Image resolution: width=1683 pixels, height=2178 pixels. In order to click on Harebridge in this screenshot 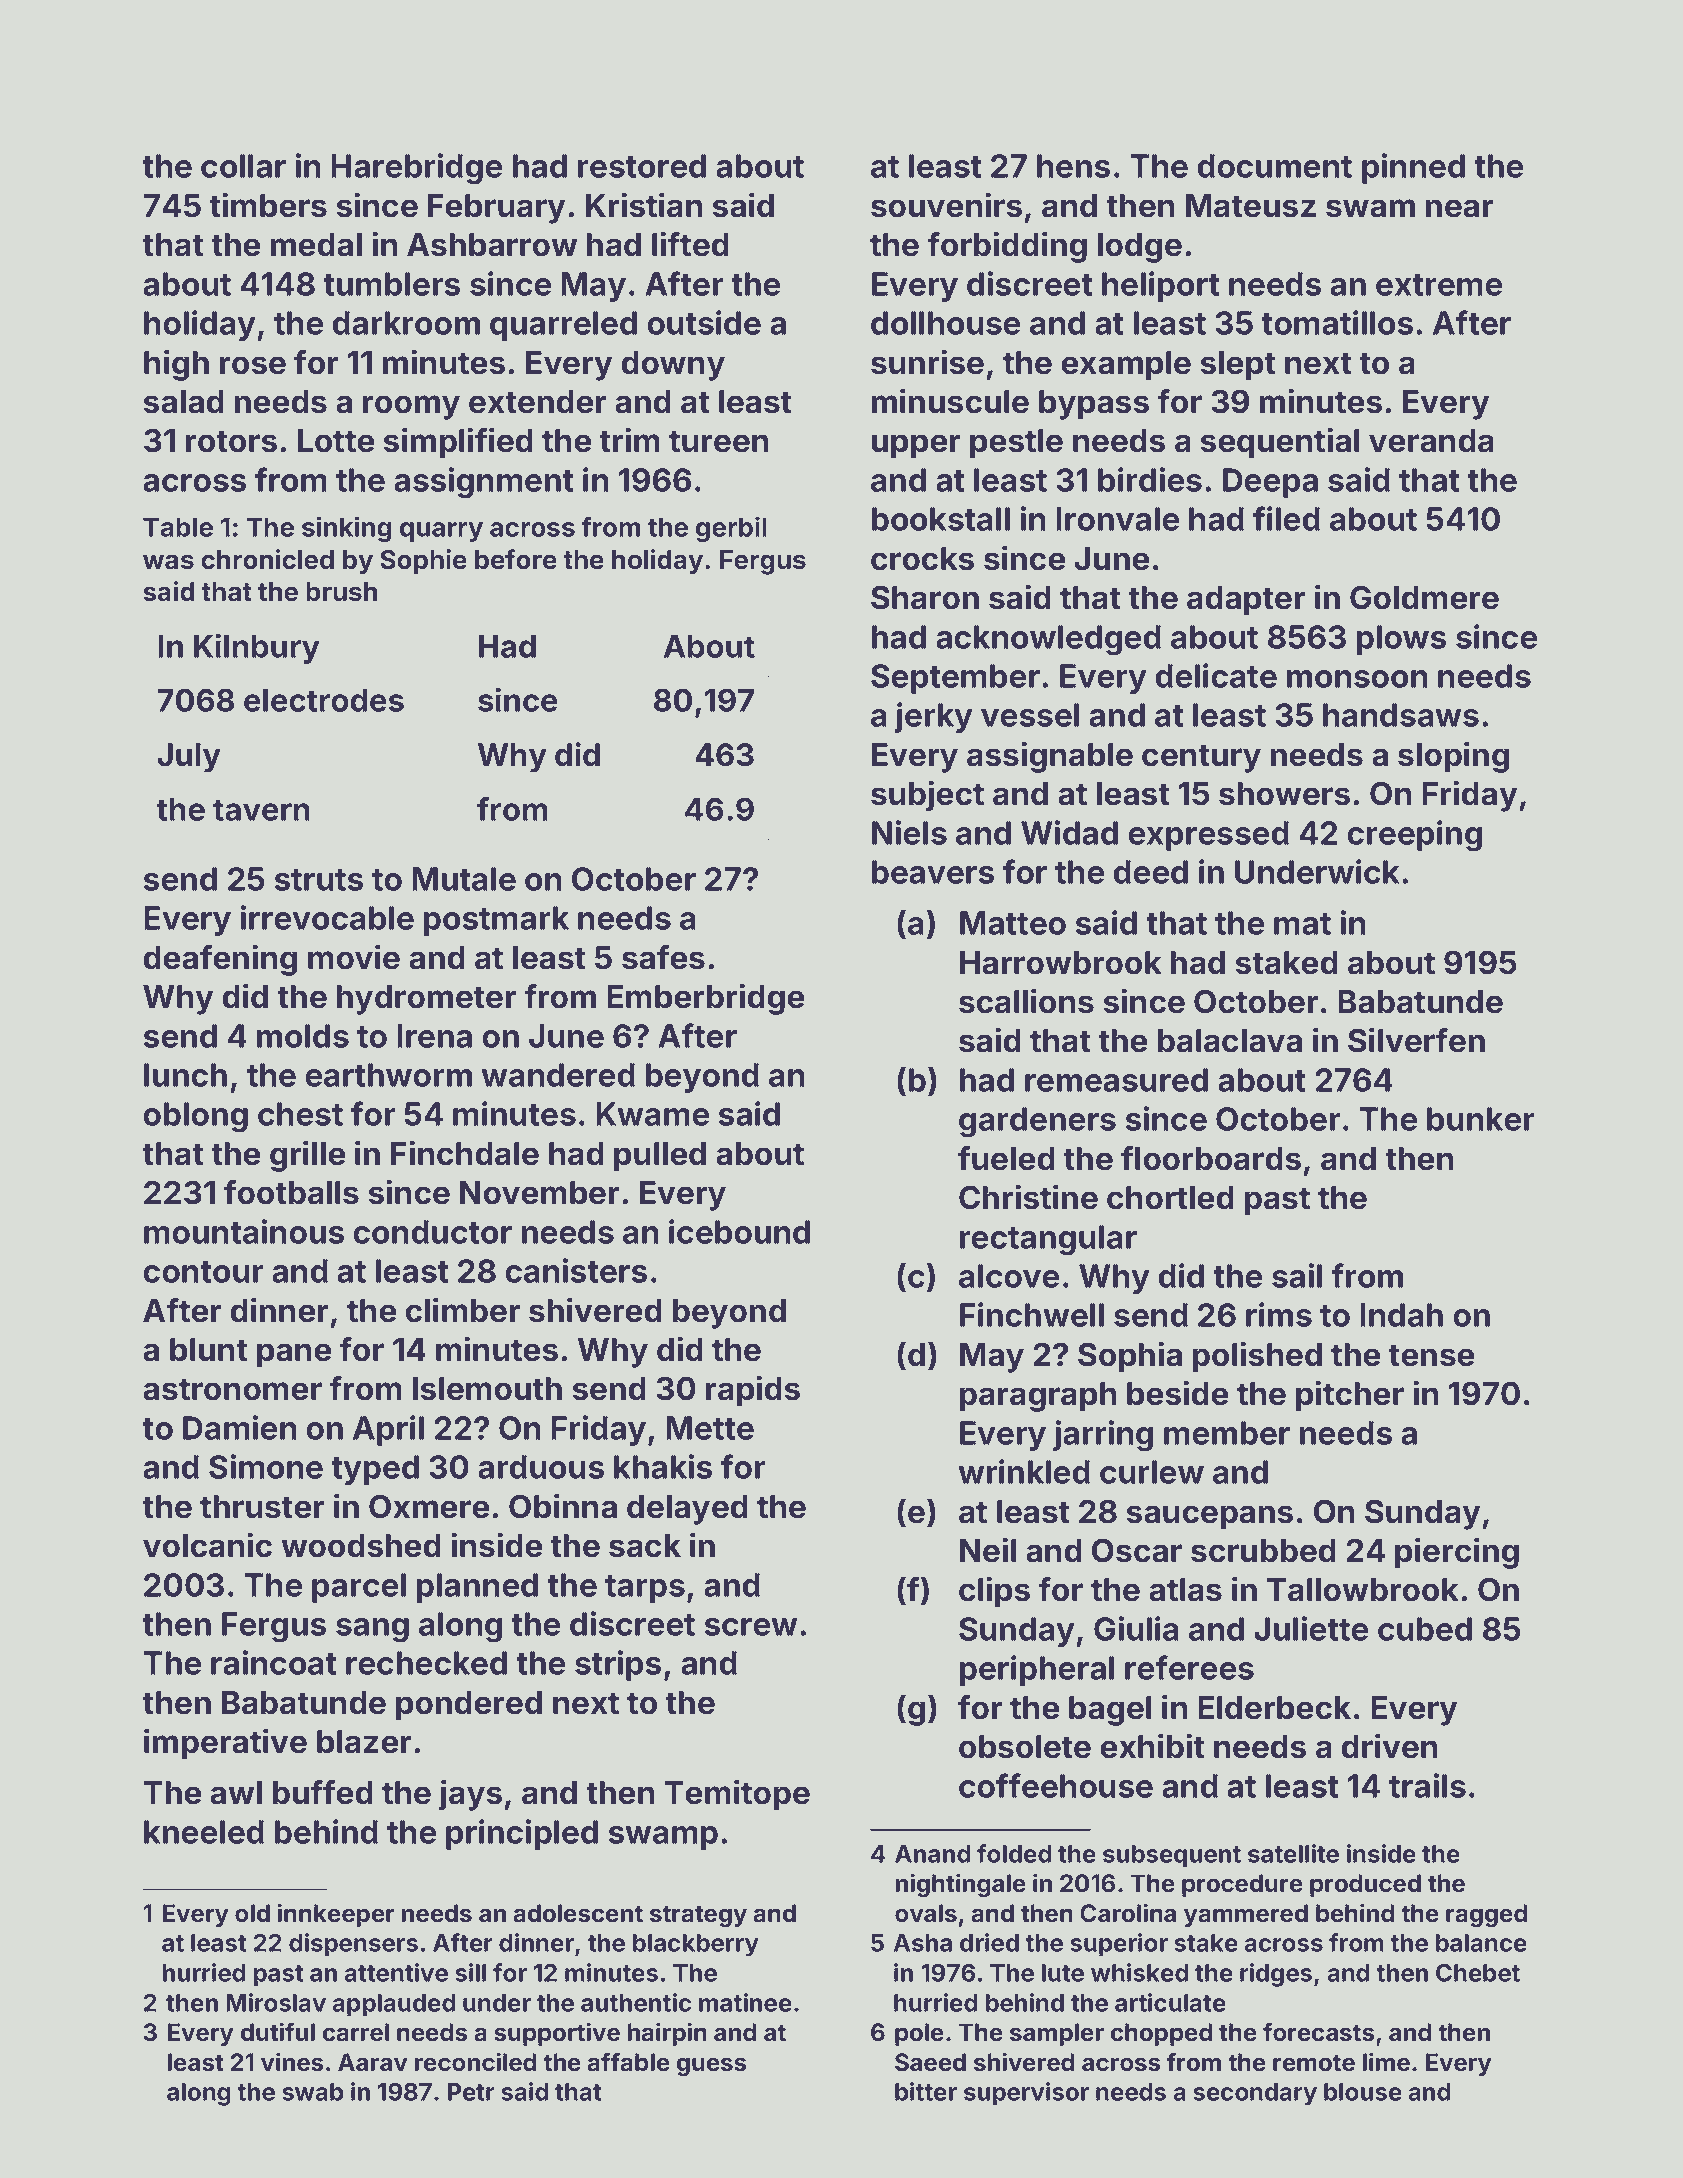, I will do `click(416, 169)`.
